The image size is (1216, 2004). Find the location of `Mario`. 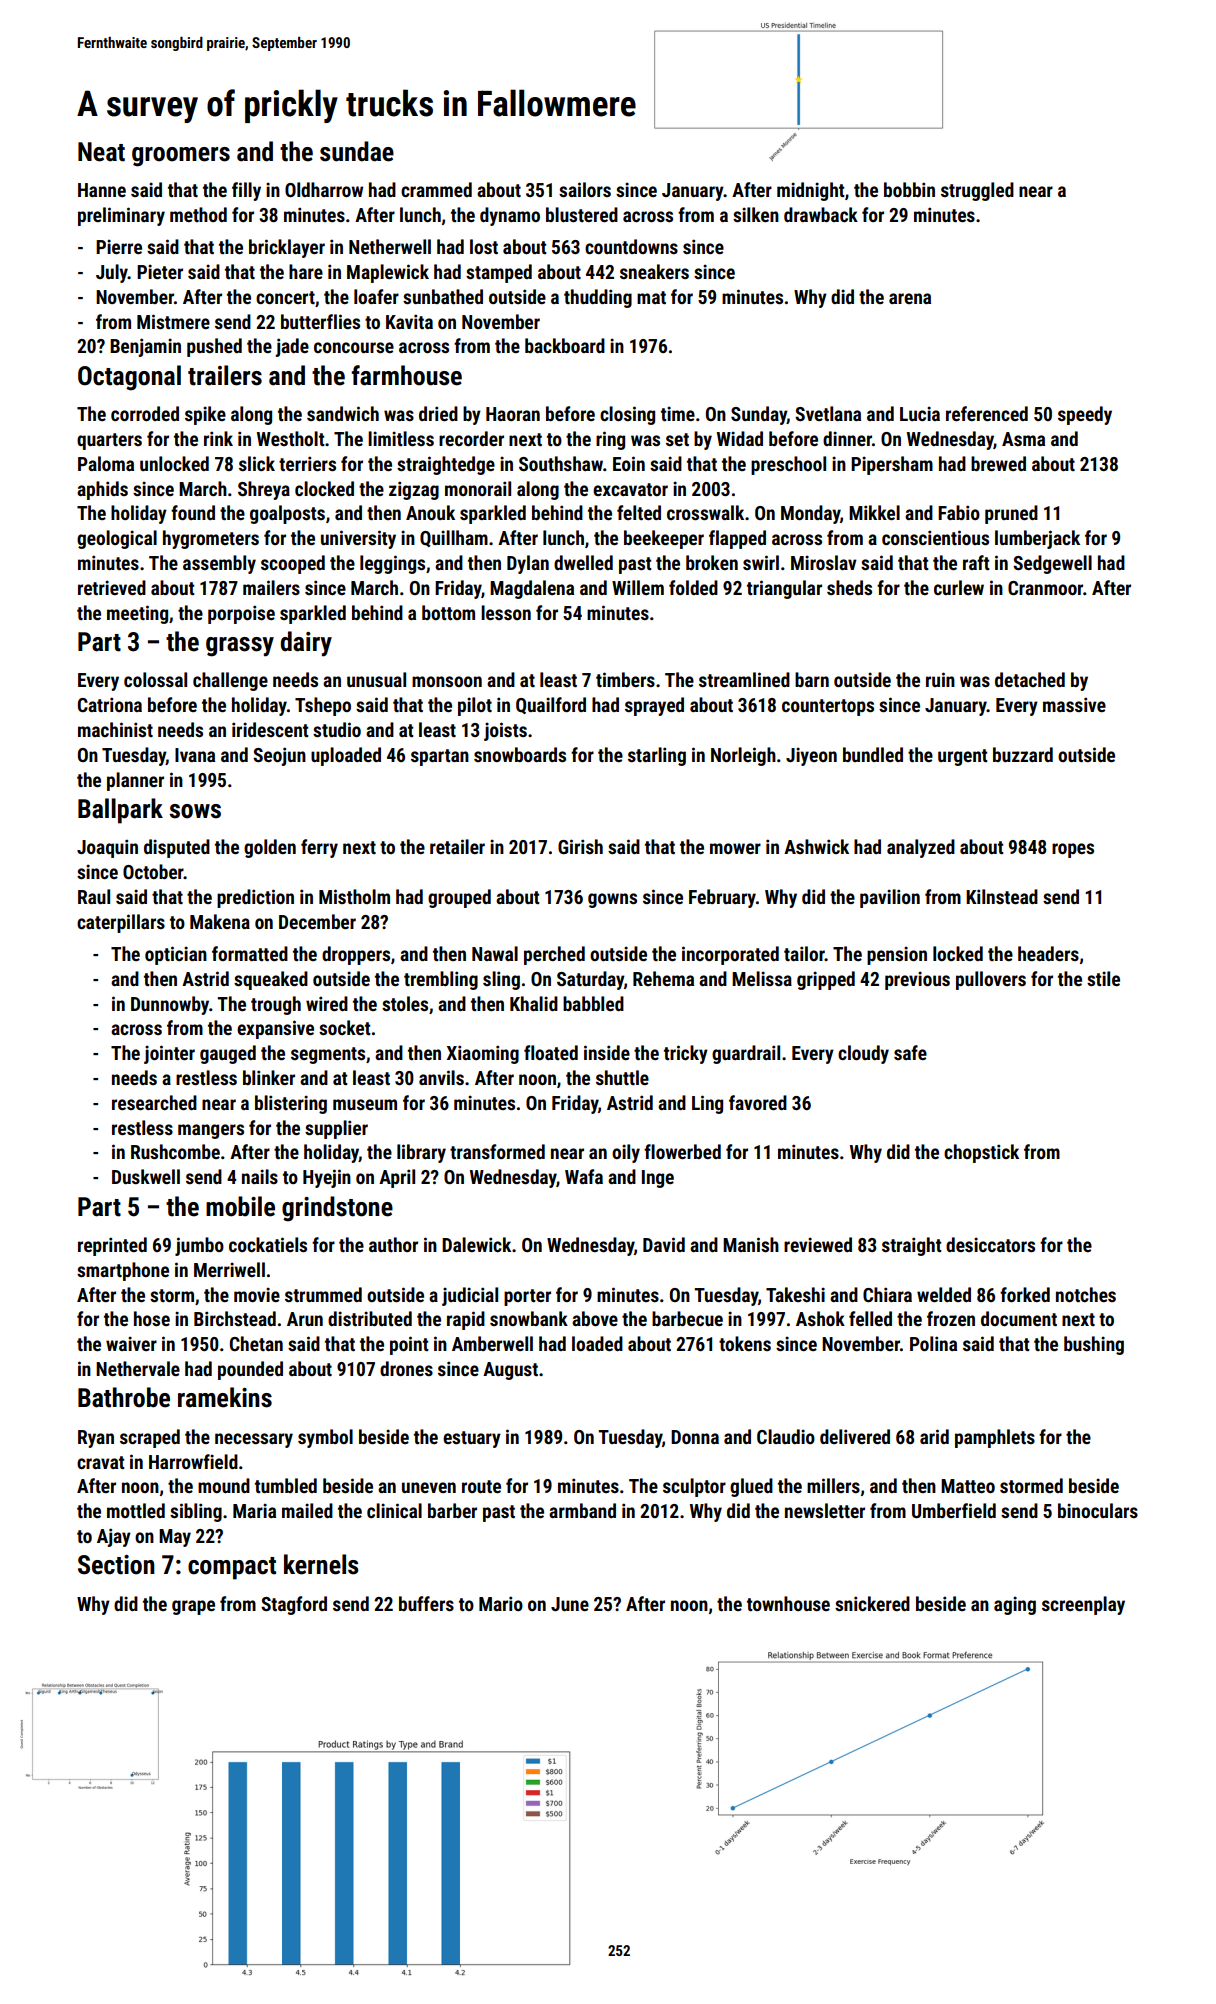

Mario is located at coordinates (501, 1603).
